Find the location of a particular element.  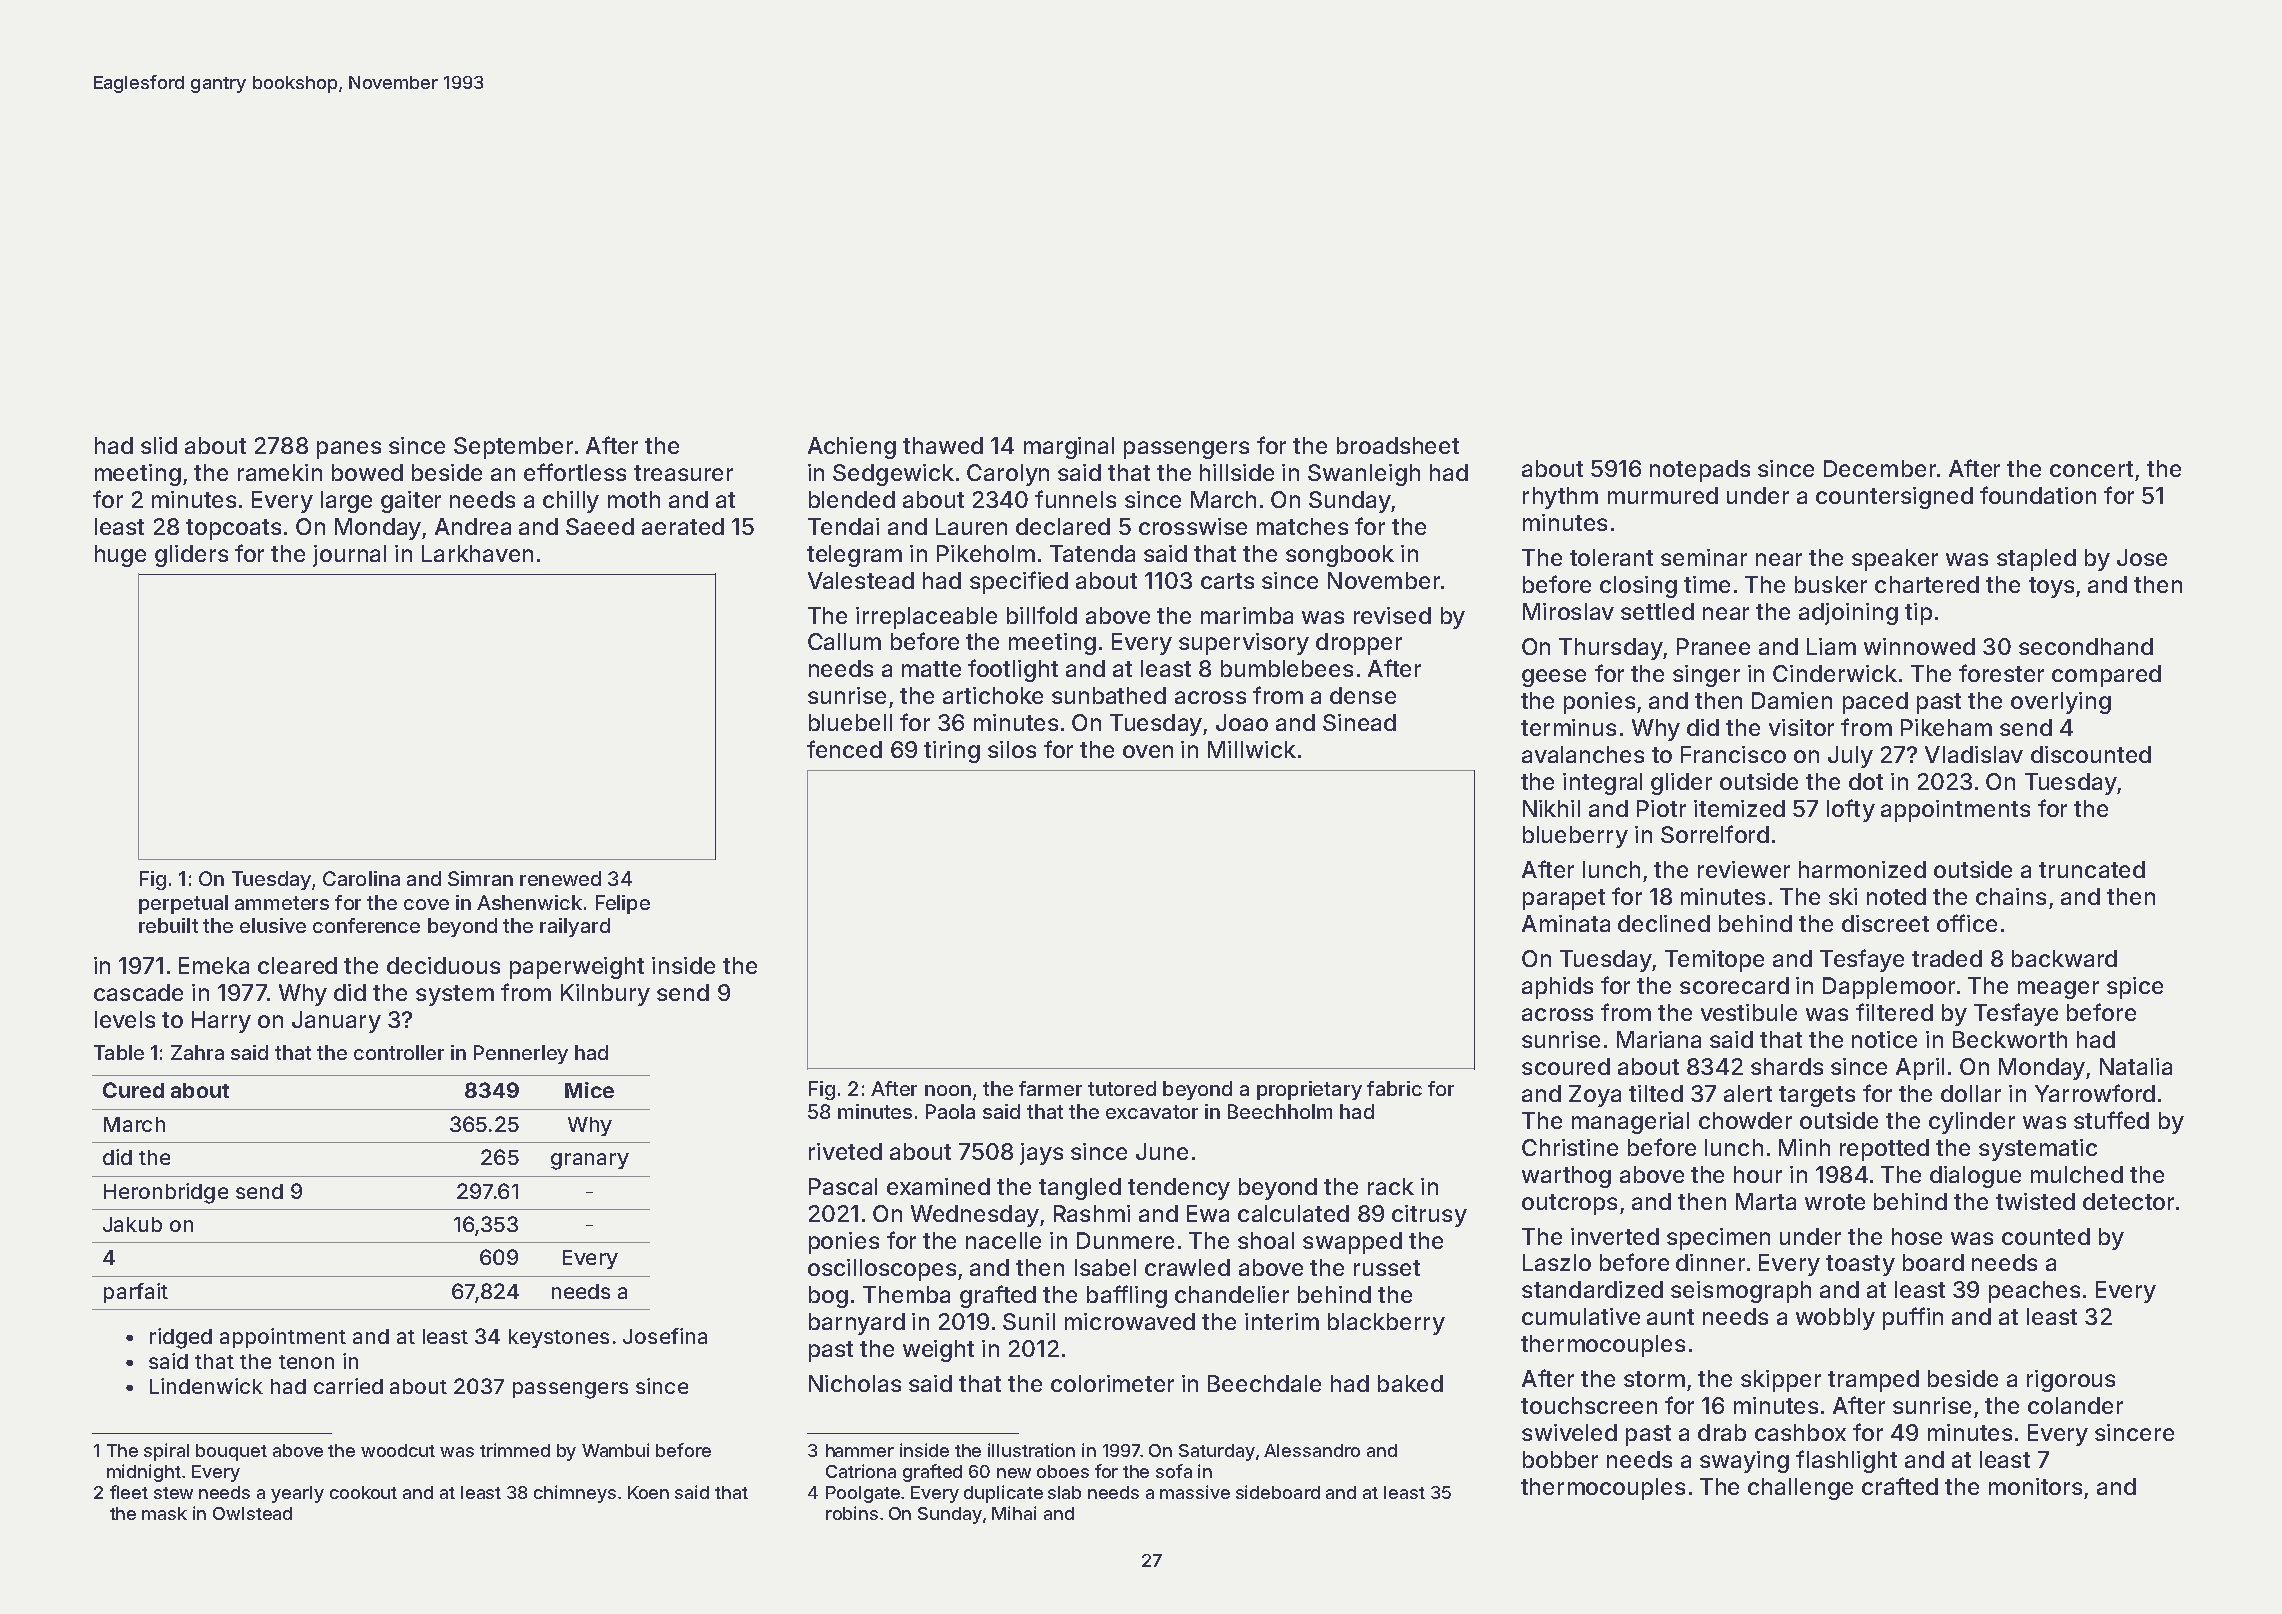

chilly is located at coordinates (571, 502).
